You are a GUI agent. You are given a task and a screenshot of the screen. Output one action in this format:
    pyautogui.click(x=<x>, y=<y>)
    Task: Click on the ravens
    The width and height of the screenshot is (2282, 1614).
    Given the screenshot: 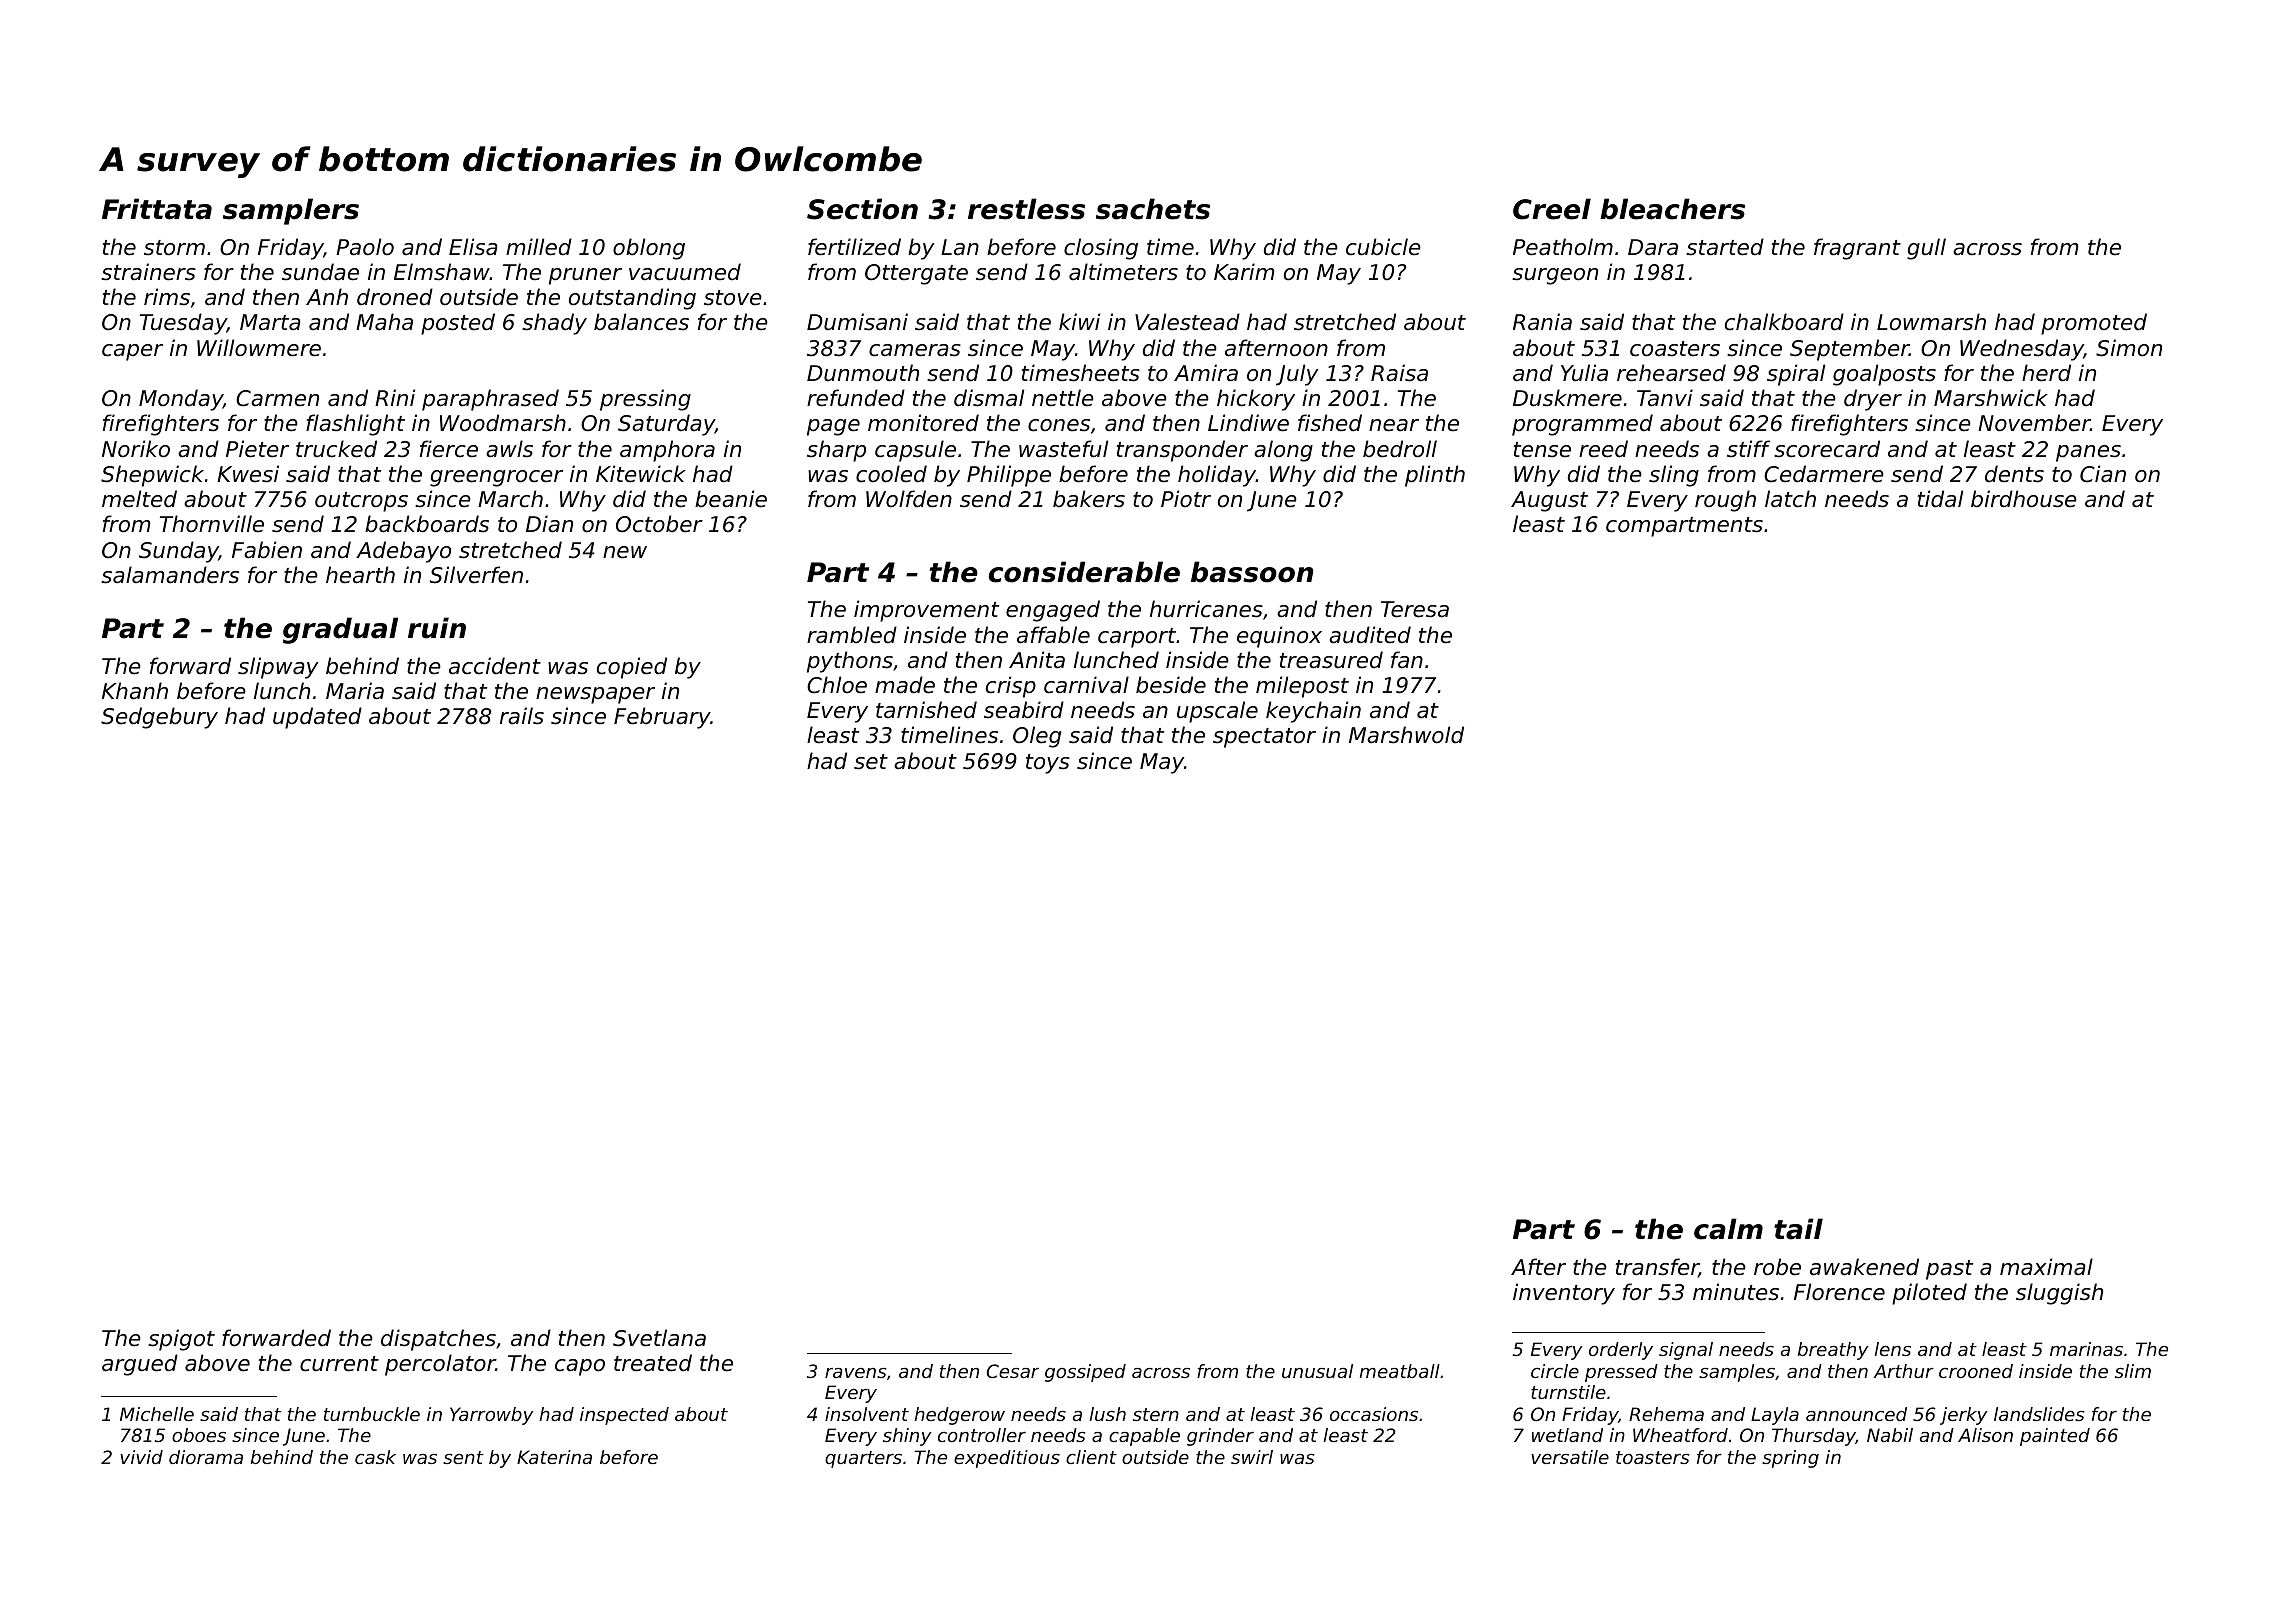 What is the action you would take?
    pyautogui.click(x=856, y=1373)
